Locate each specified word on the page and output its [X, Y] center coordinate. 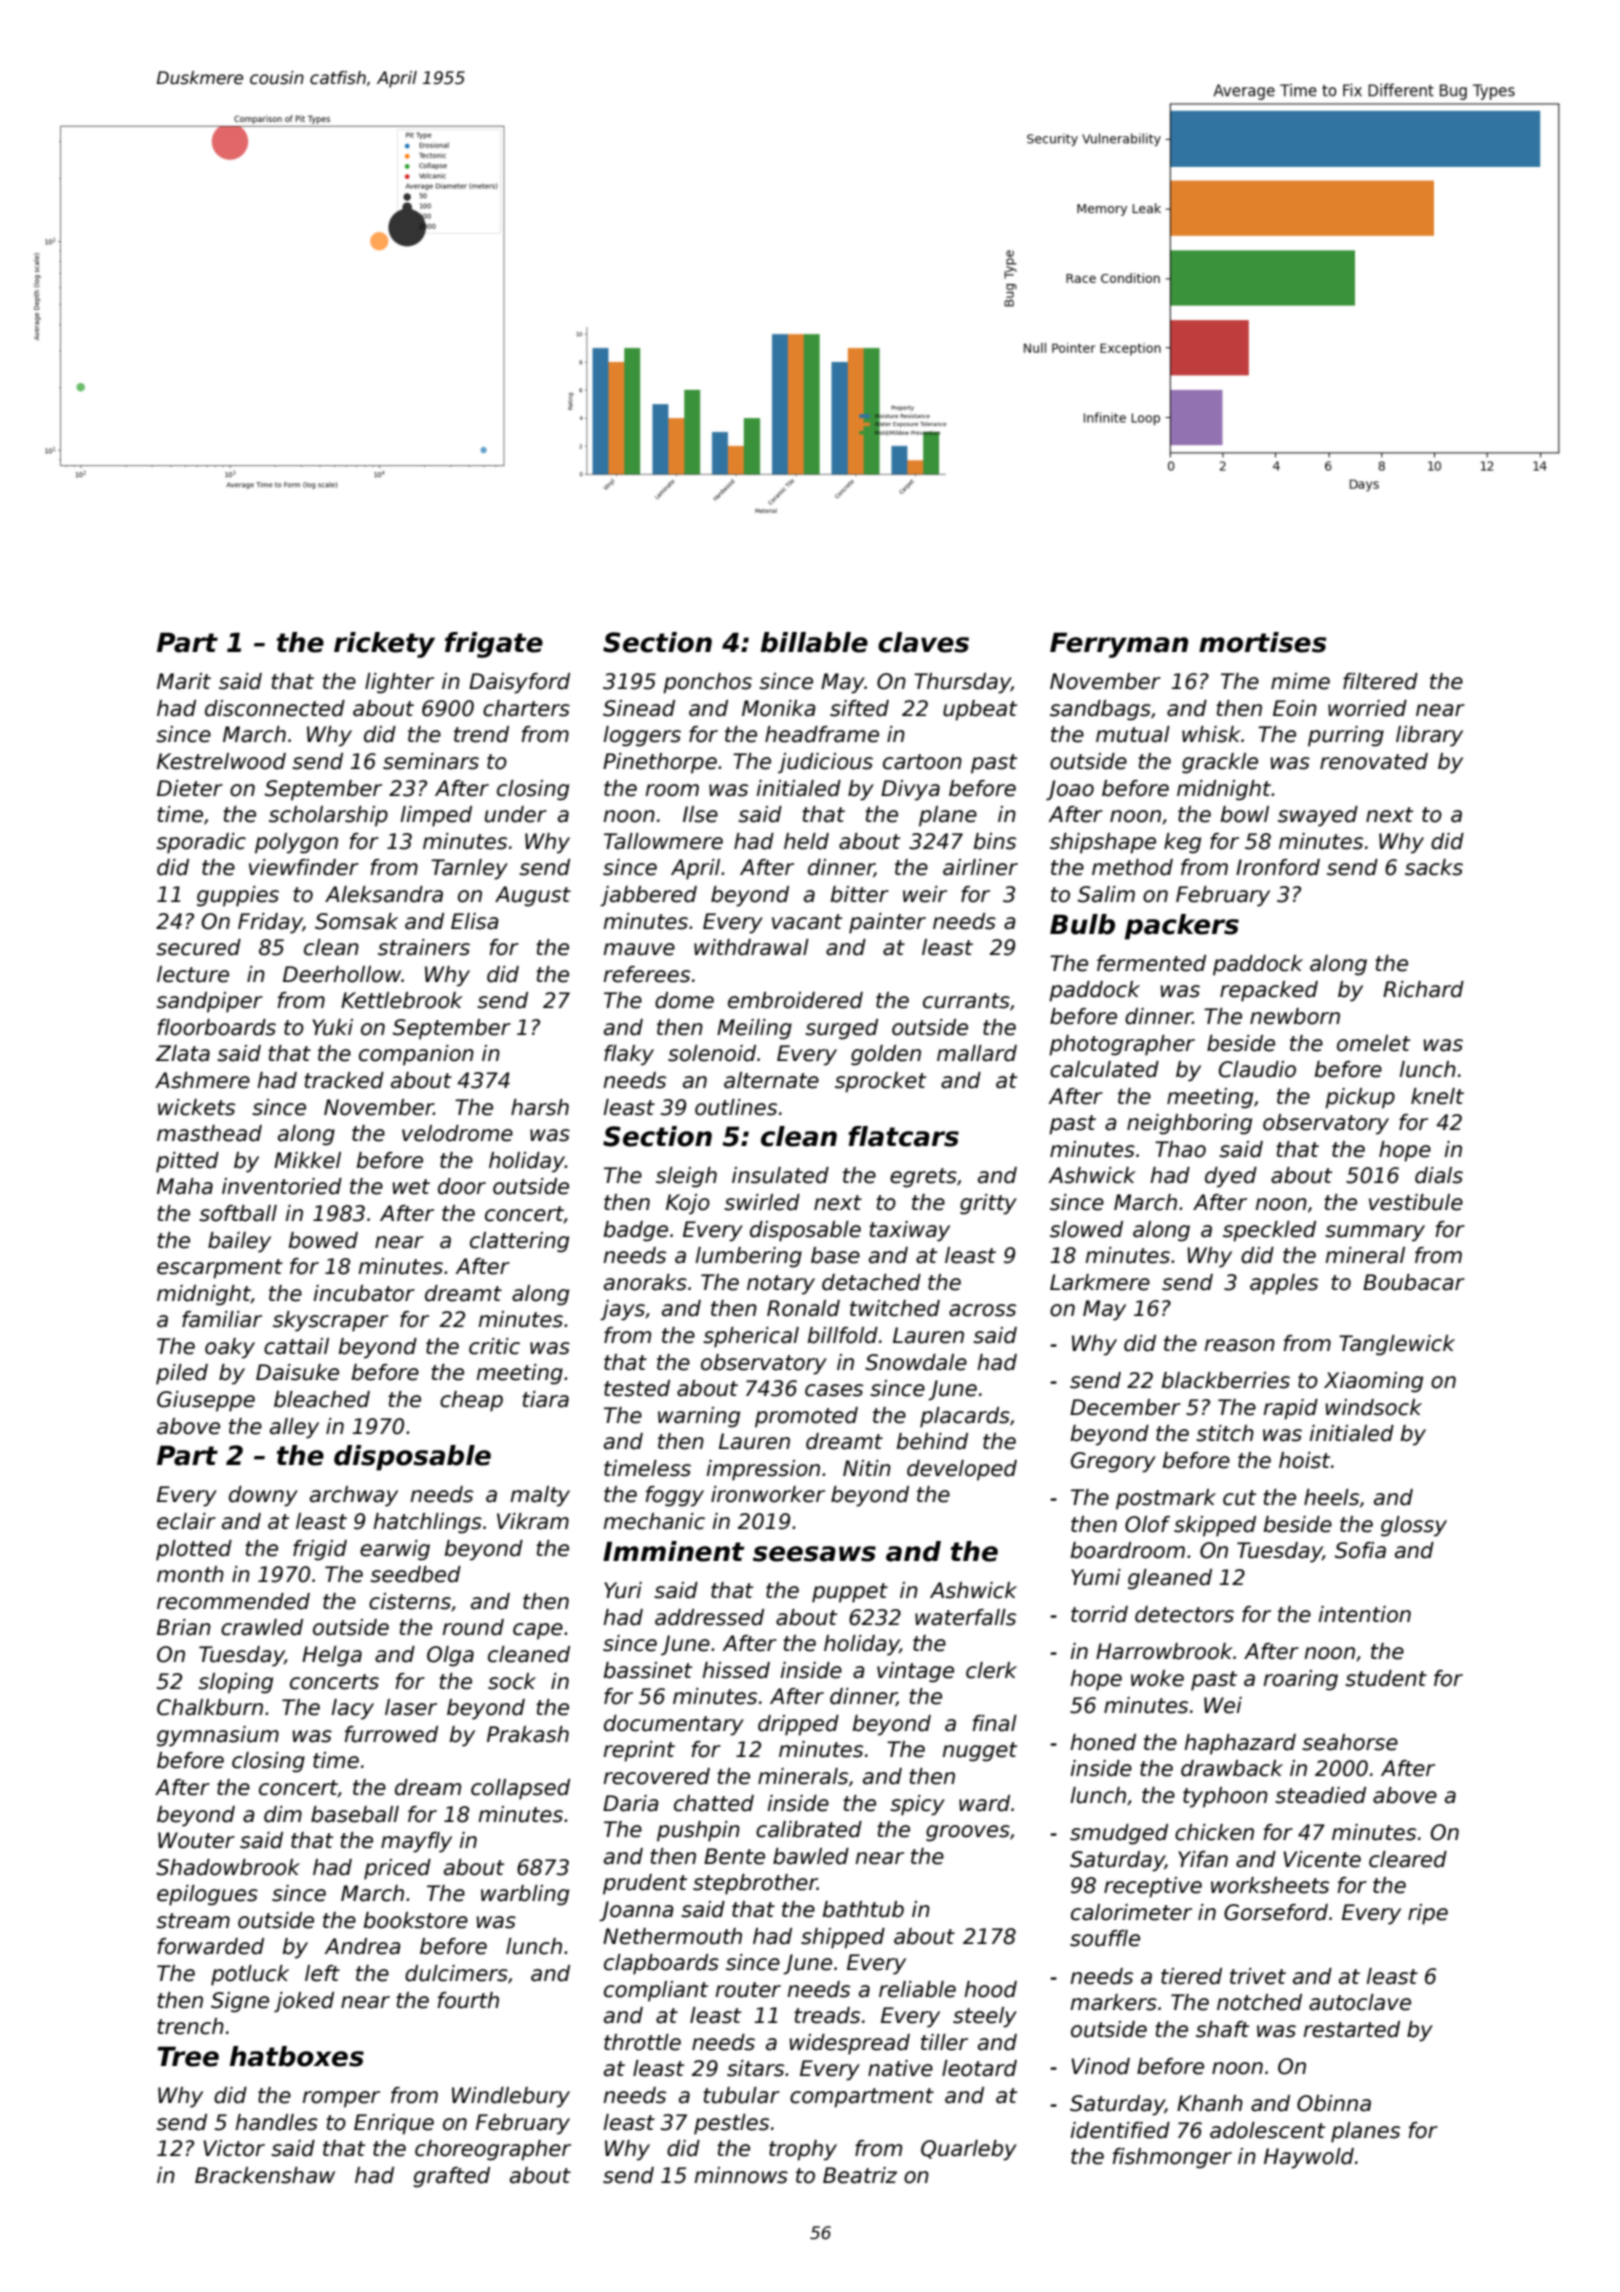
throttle [642, 2042]
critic [494, 1346]
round [473, 1627]
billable [814, 642]
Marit [184, 681]
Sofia [1360, 1550]
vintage [915, 1672]
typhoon [1225, 1797]
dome [684, 1000]
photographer [1122, 1045]
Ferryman [1119, 645]
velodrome [457, 1133]
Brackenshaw [265, 2175]
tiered [1191, 1976]
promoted [806, 1417]
